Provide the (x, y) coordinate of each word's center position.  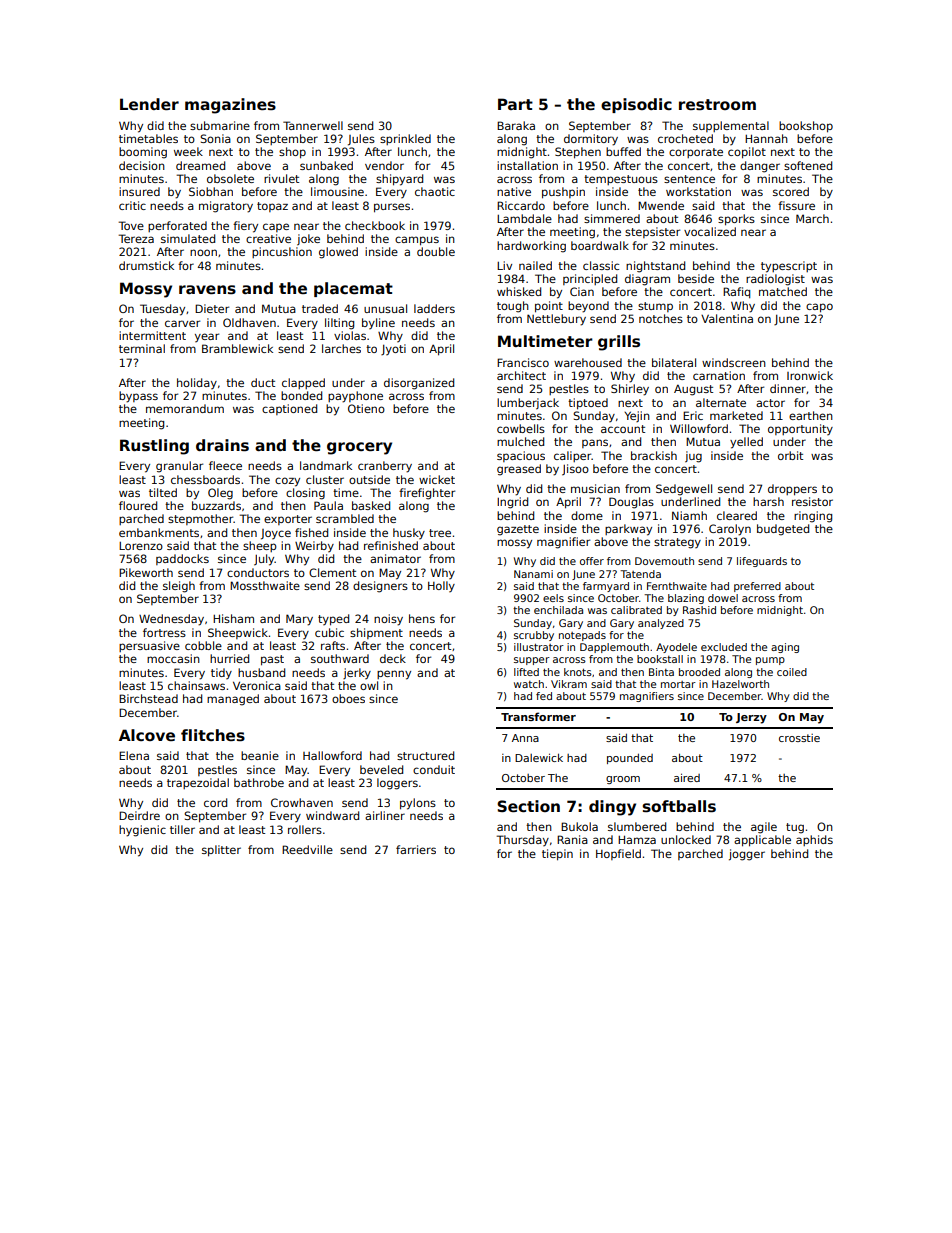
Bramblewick (237, 348)
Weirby (314, 546)
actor (770, 403)
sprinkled (405, 139)
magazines (230, 106)
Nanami (533, 574)
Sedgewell (684, 490)
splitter (221, 851)
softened (808, 165)
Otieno (366, 408)
